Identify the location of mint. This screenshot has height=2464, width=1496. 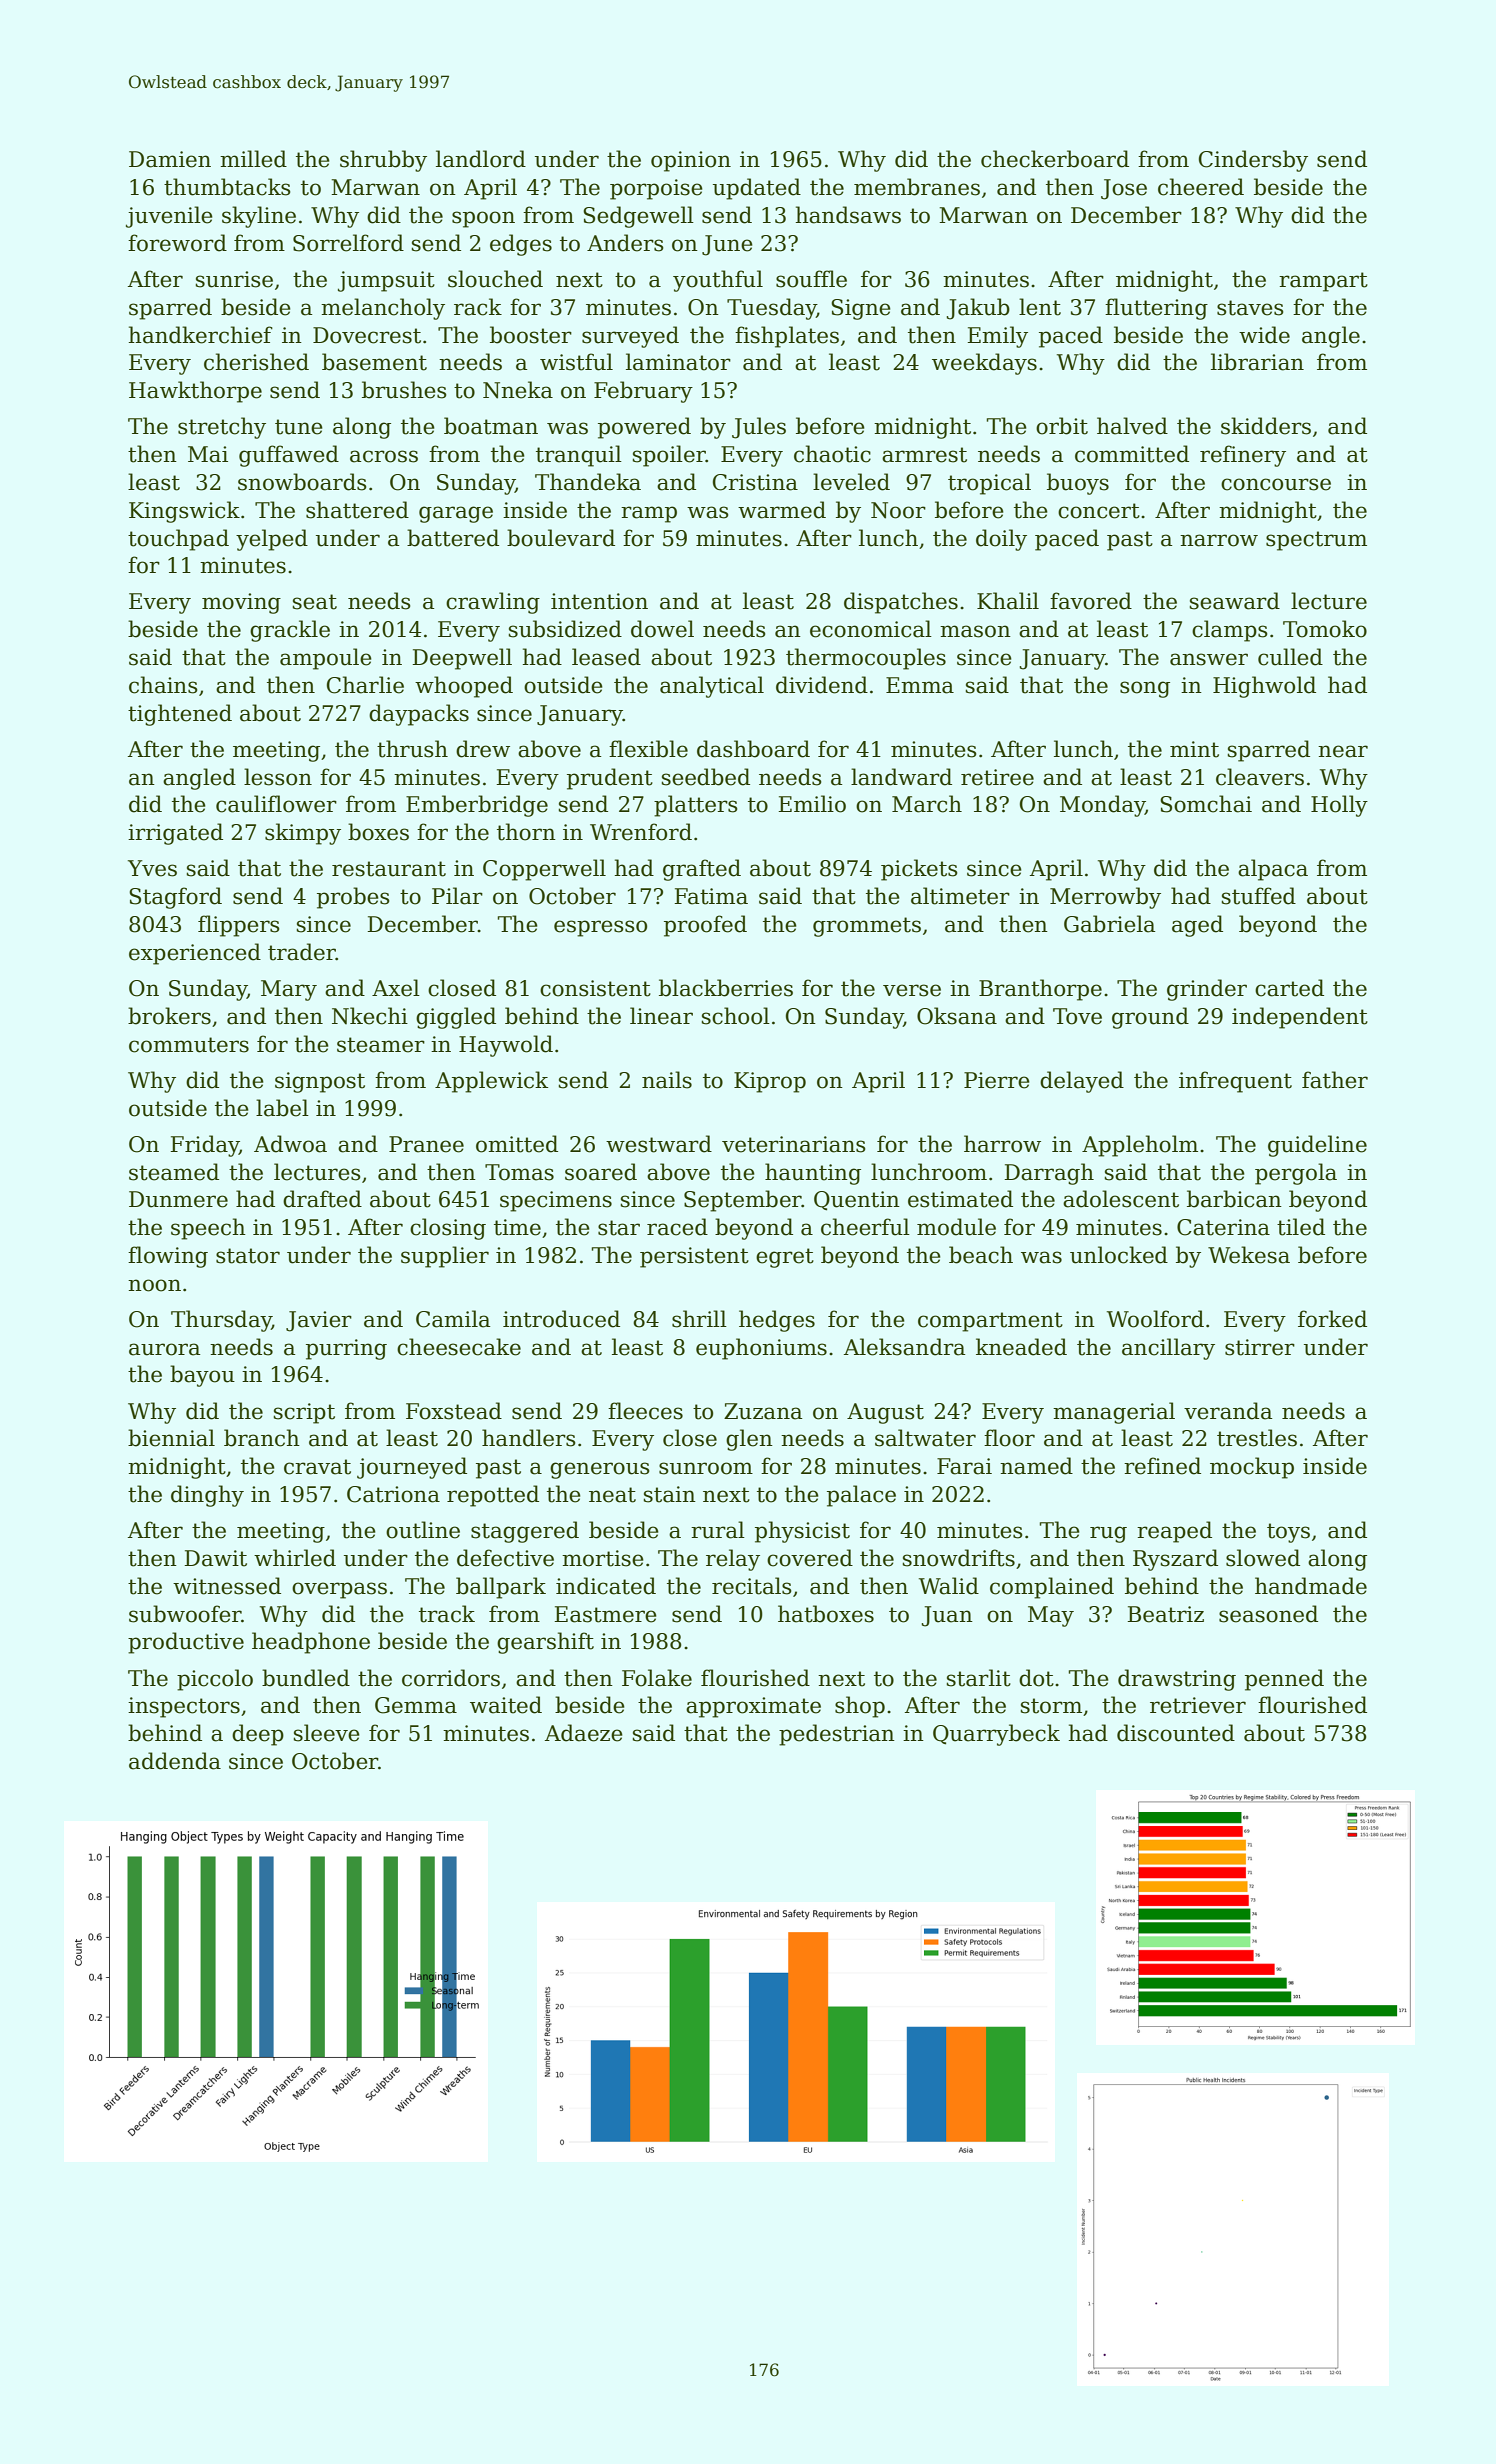
(1194, 749).
